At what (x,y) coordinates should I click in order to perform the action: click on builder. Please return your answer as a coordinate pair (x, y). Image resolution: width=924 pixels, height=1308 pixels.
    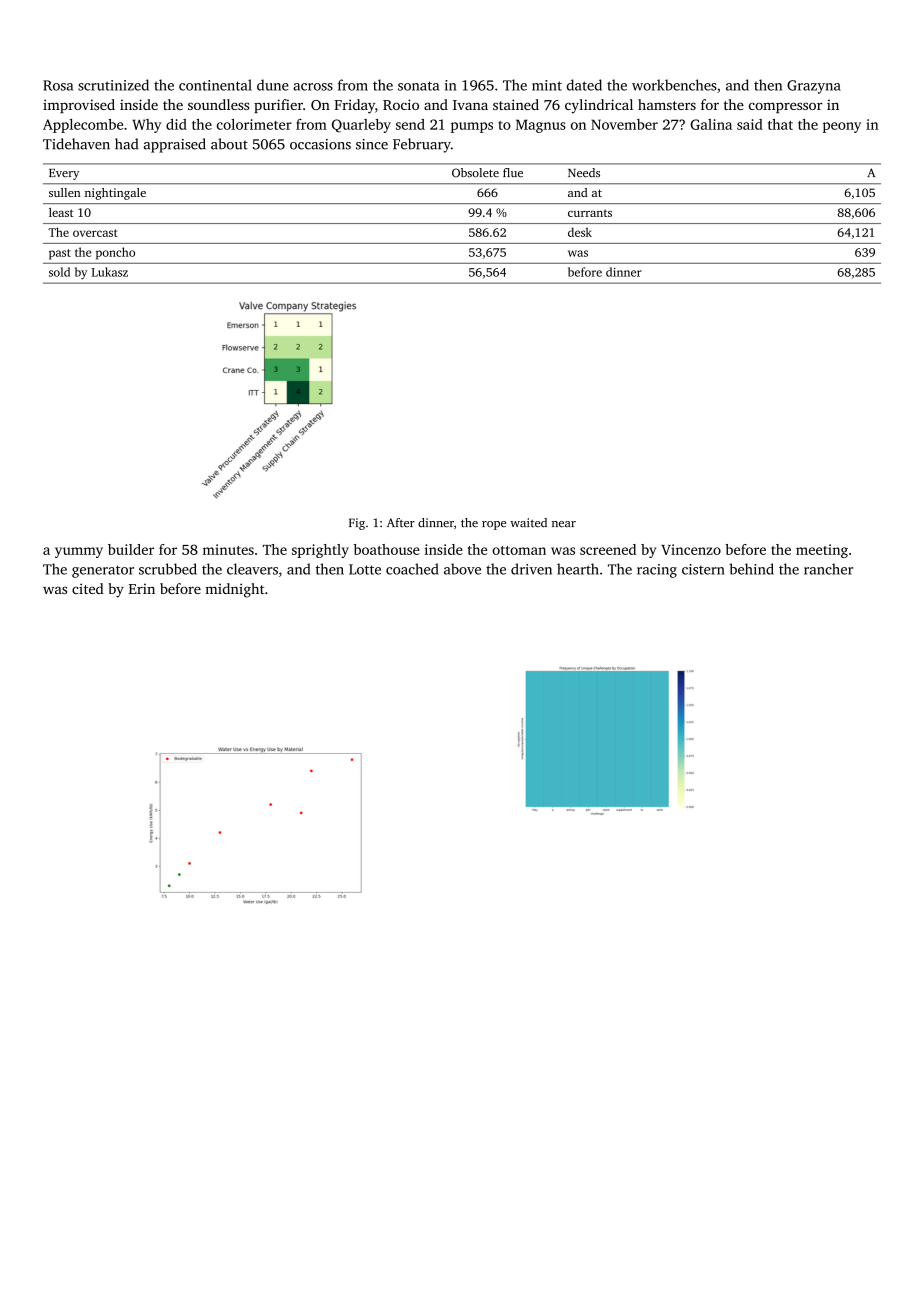
    Looking at the image, I should click on (131, 549).
